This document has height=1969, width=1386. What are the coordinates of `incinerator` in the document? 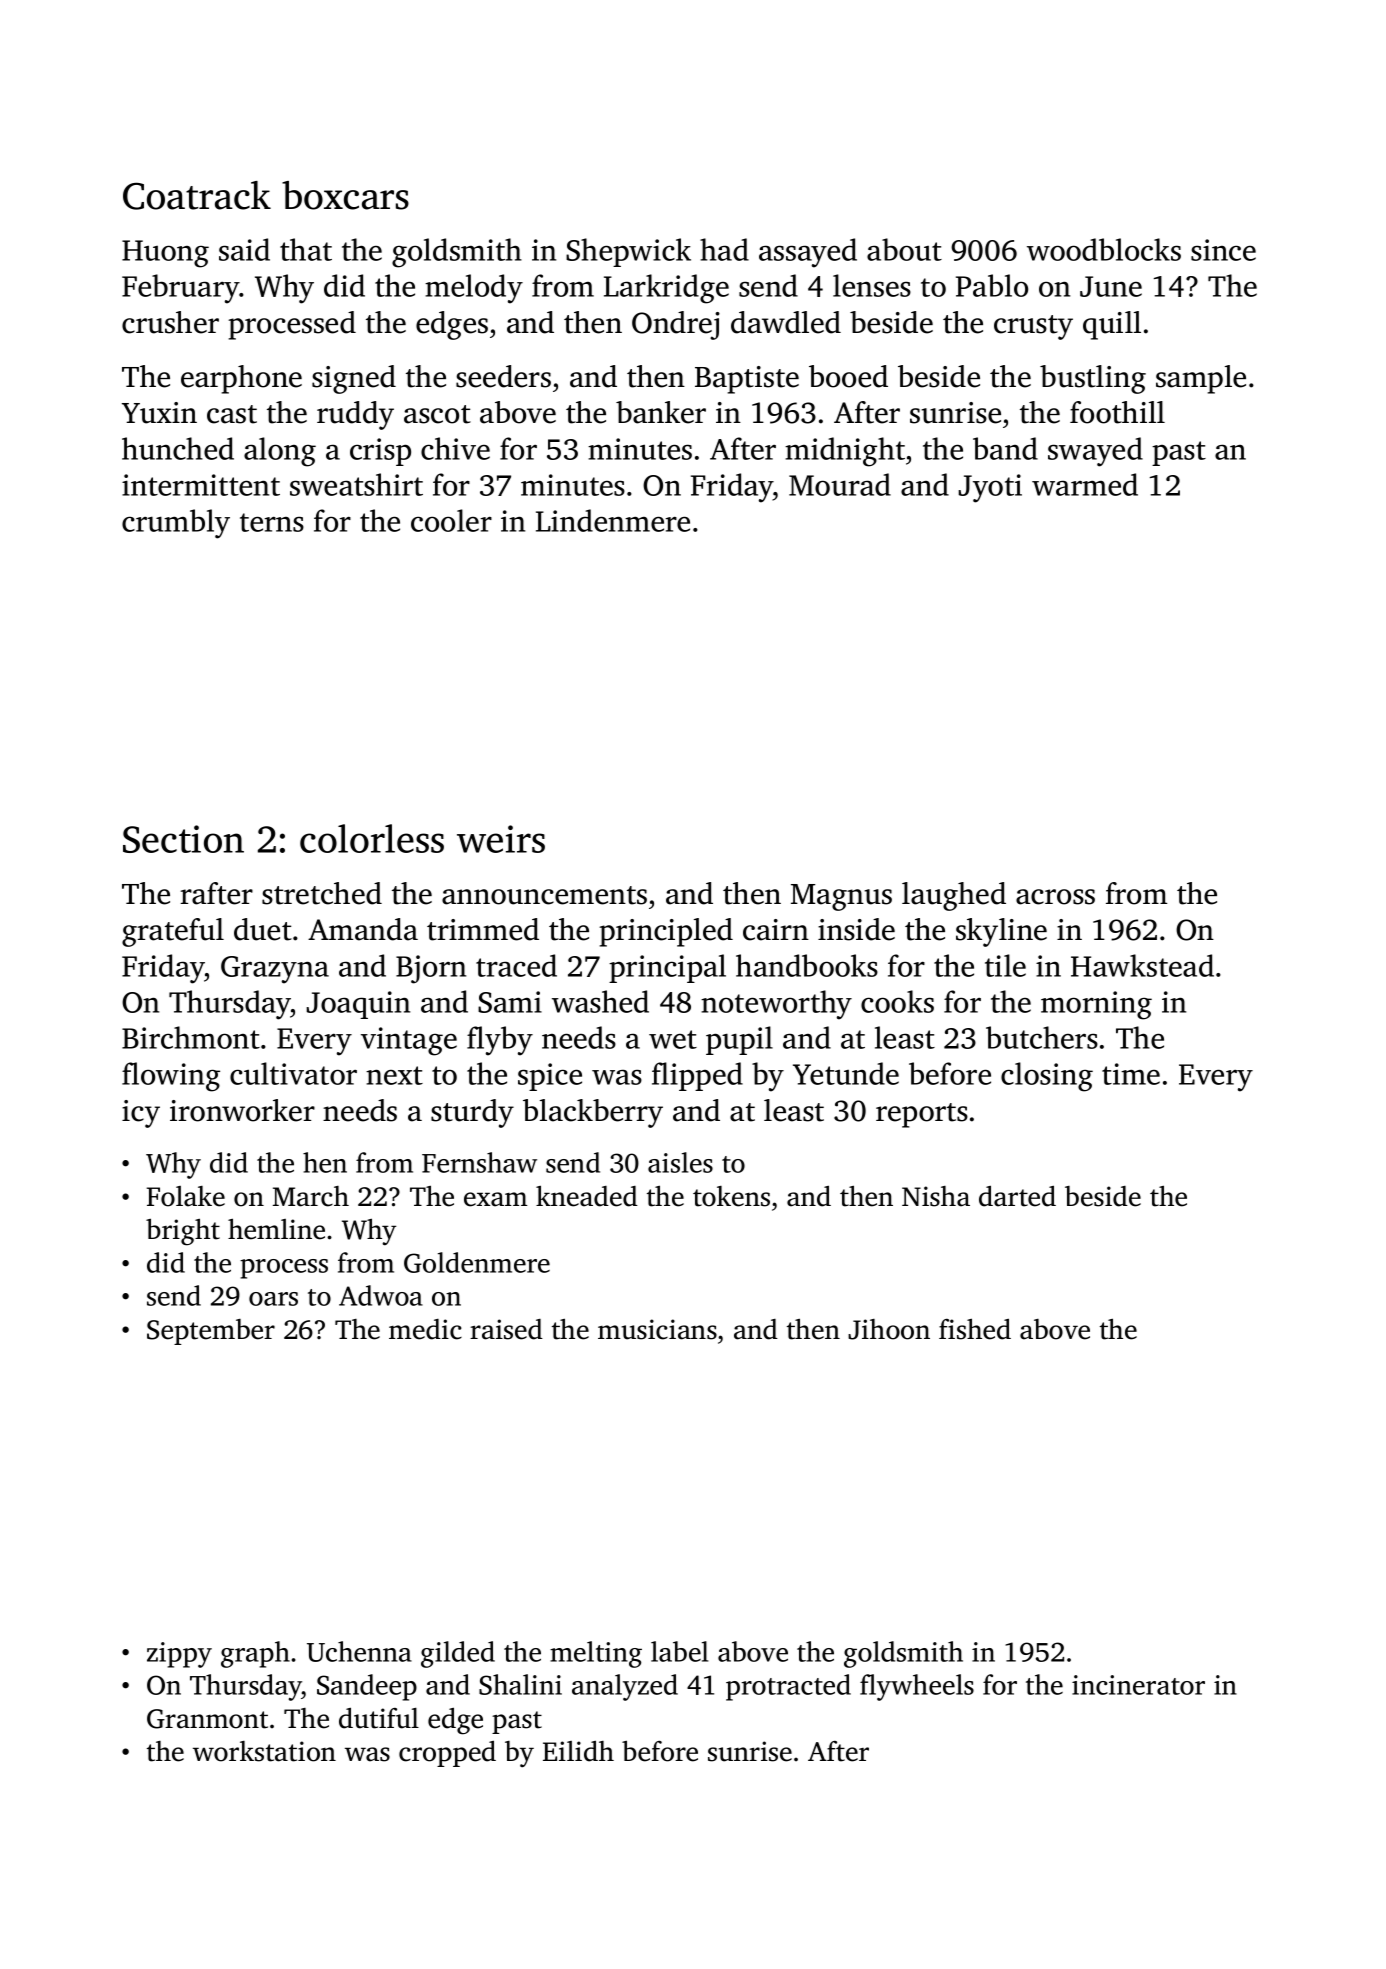 It's located at (1138, 1685).
